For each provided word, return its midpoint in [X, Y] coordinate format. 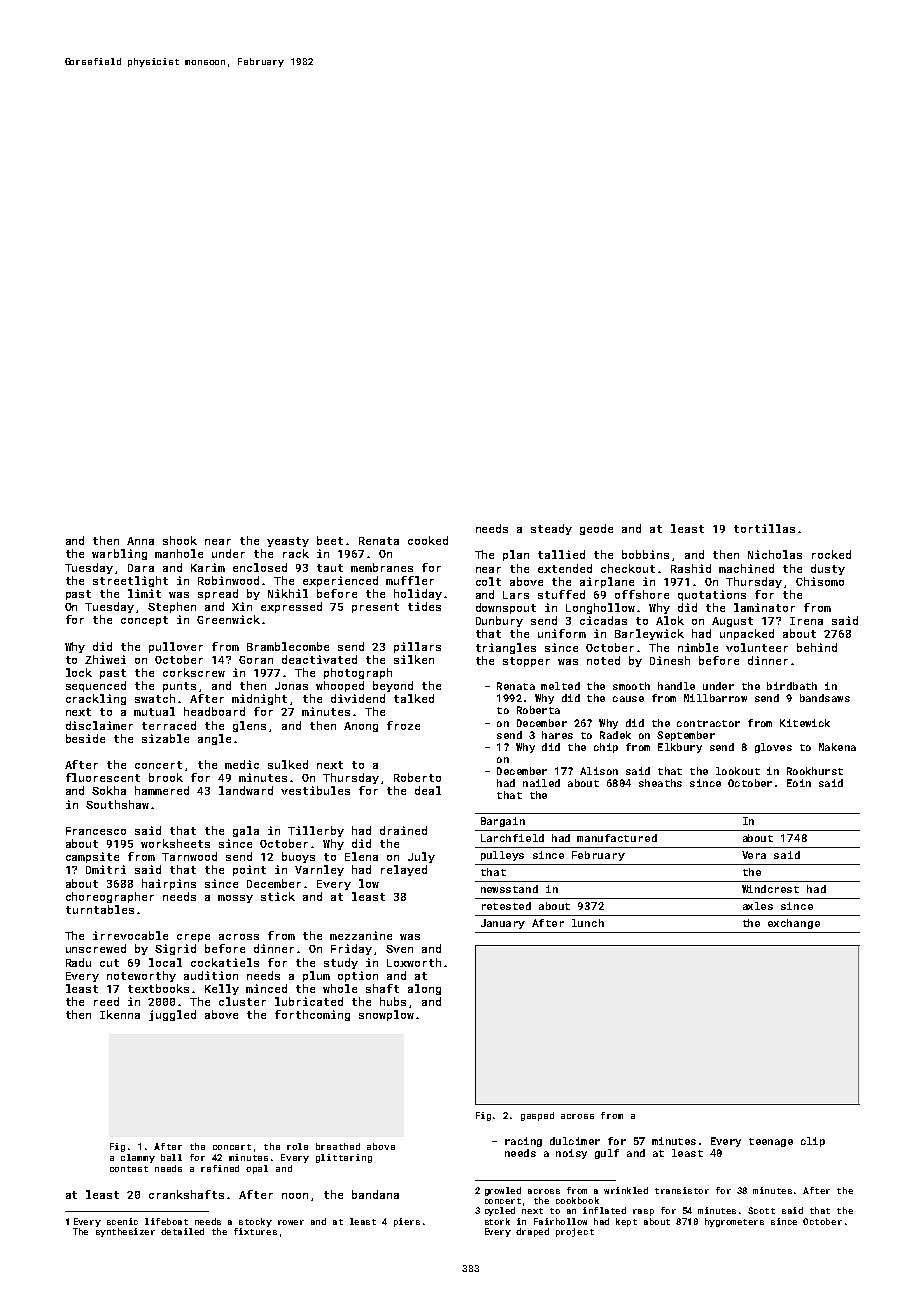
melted [560, 686]
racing [523, 1142]
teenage [771, 1142]
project [575, 1232]
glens [249, 726]
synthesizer [125, 1232]
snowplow [386, 1015]
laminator [764, 607]
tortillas [764, 528]
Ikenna [120, 1014]
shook [180, 540]
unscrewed [96, 948]
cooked [428, 540]
